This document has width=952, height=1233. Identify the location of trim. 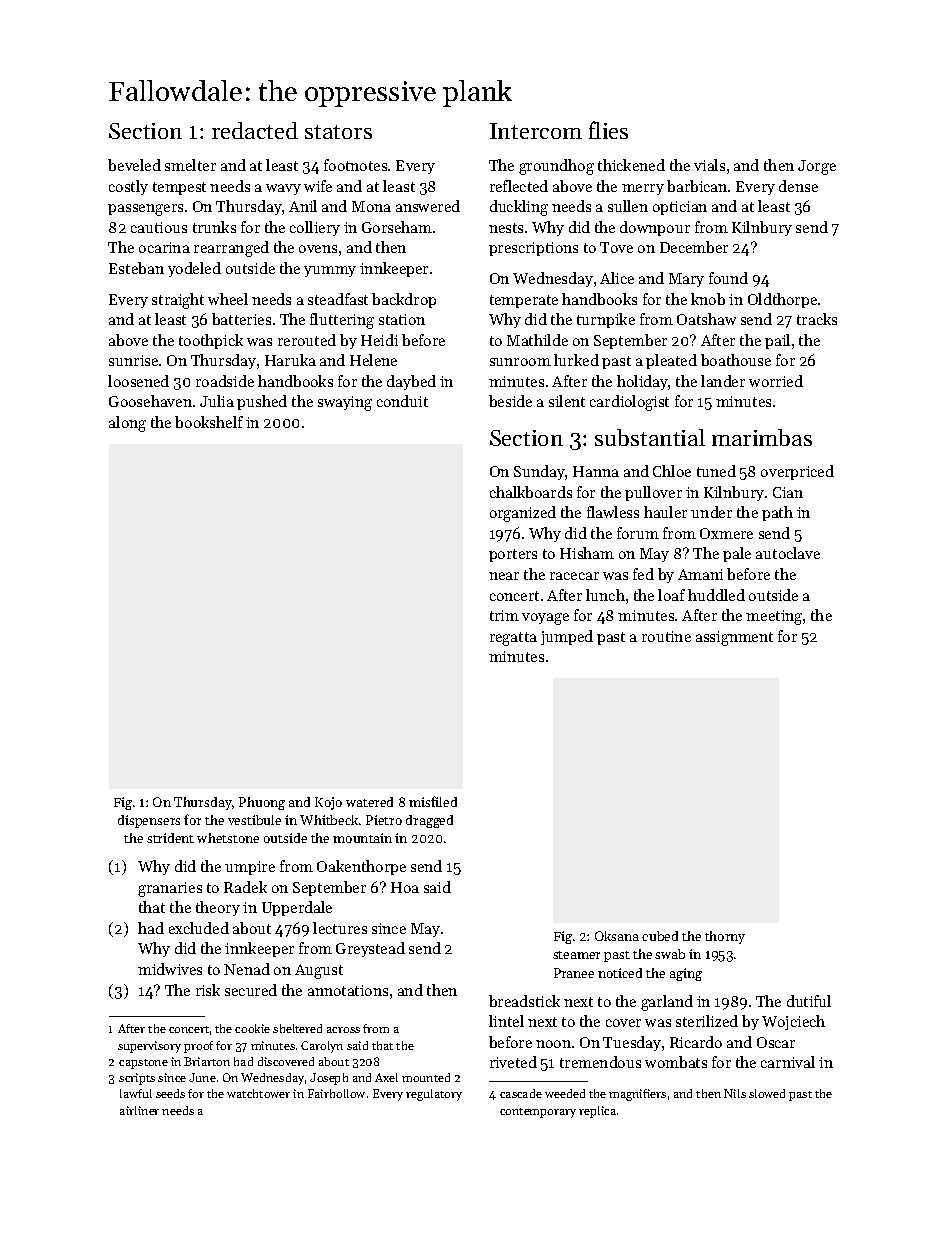
(504, 615).
